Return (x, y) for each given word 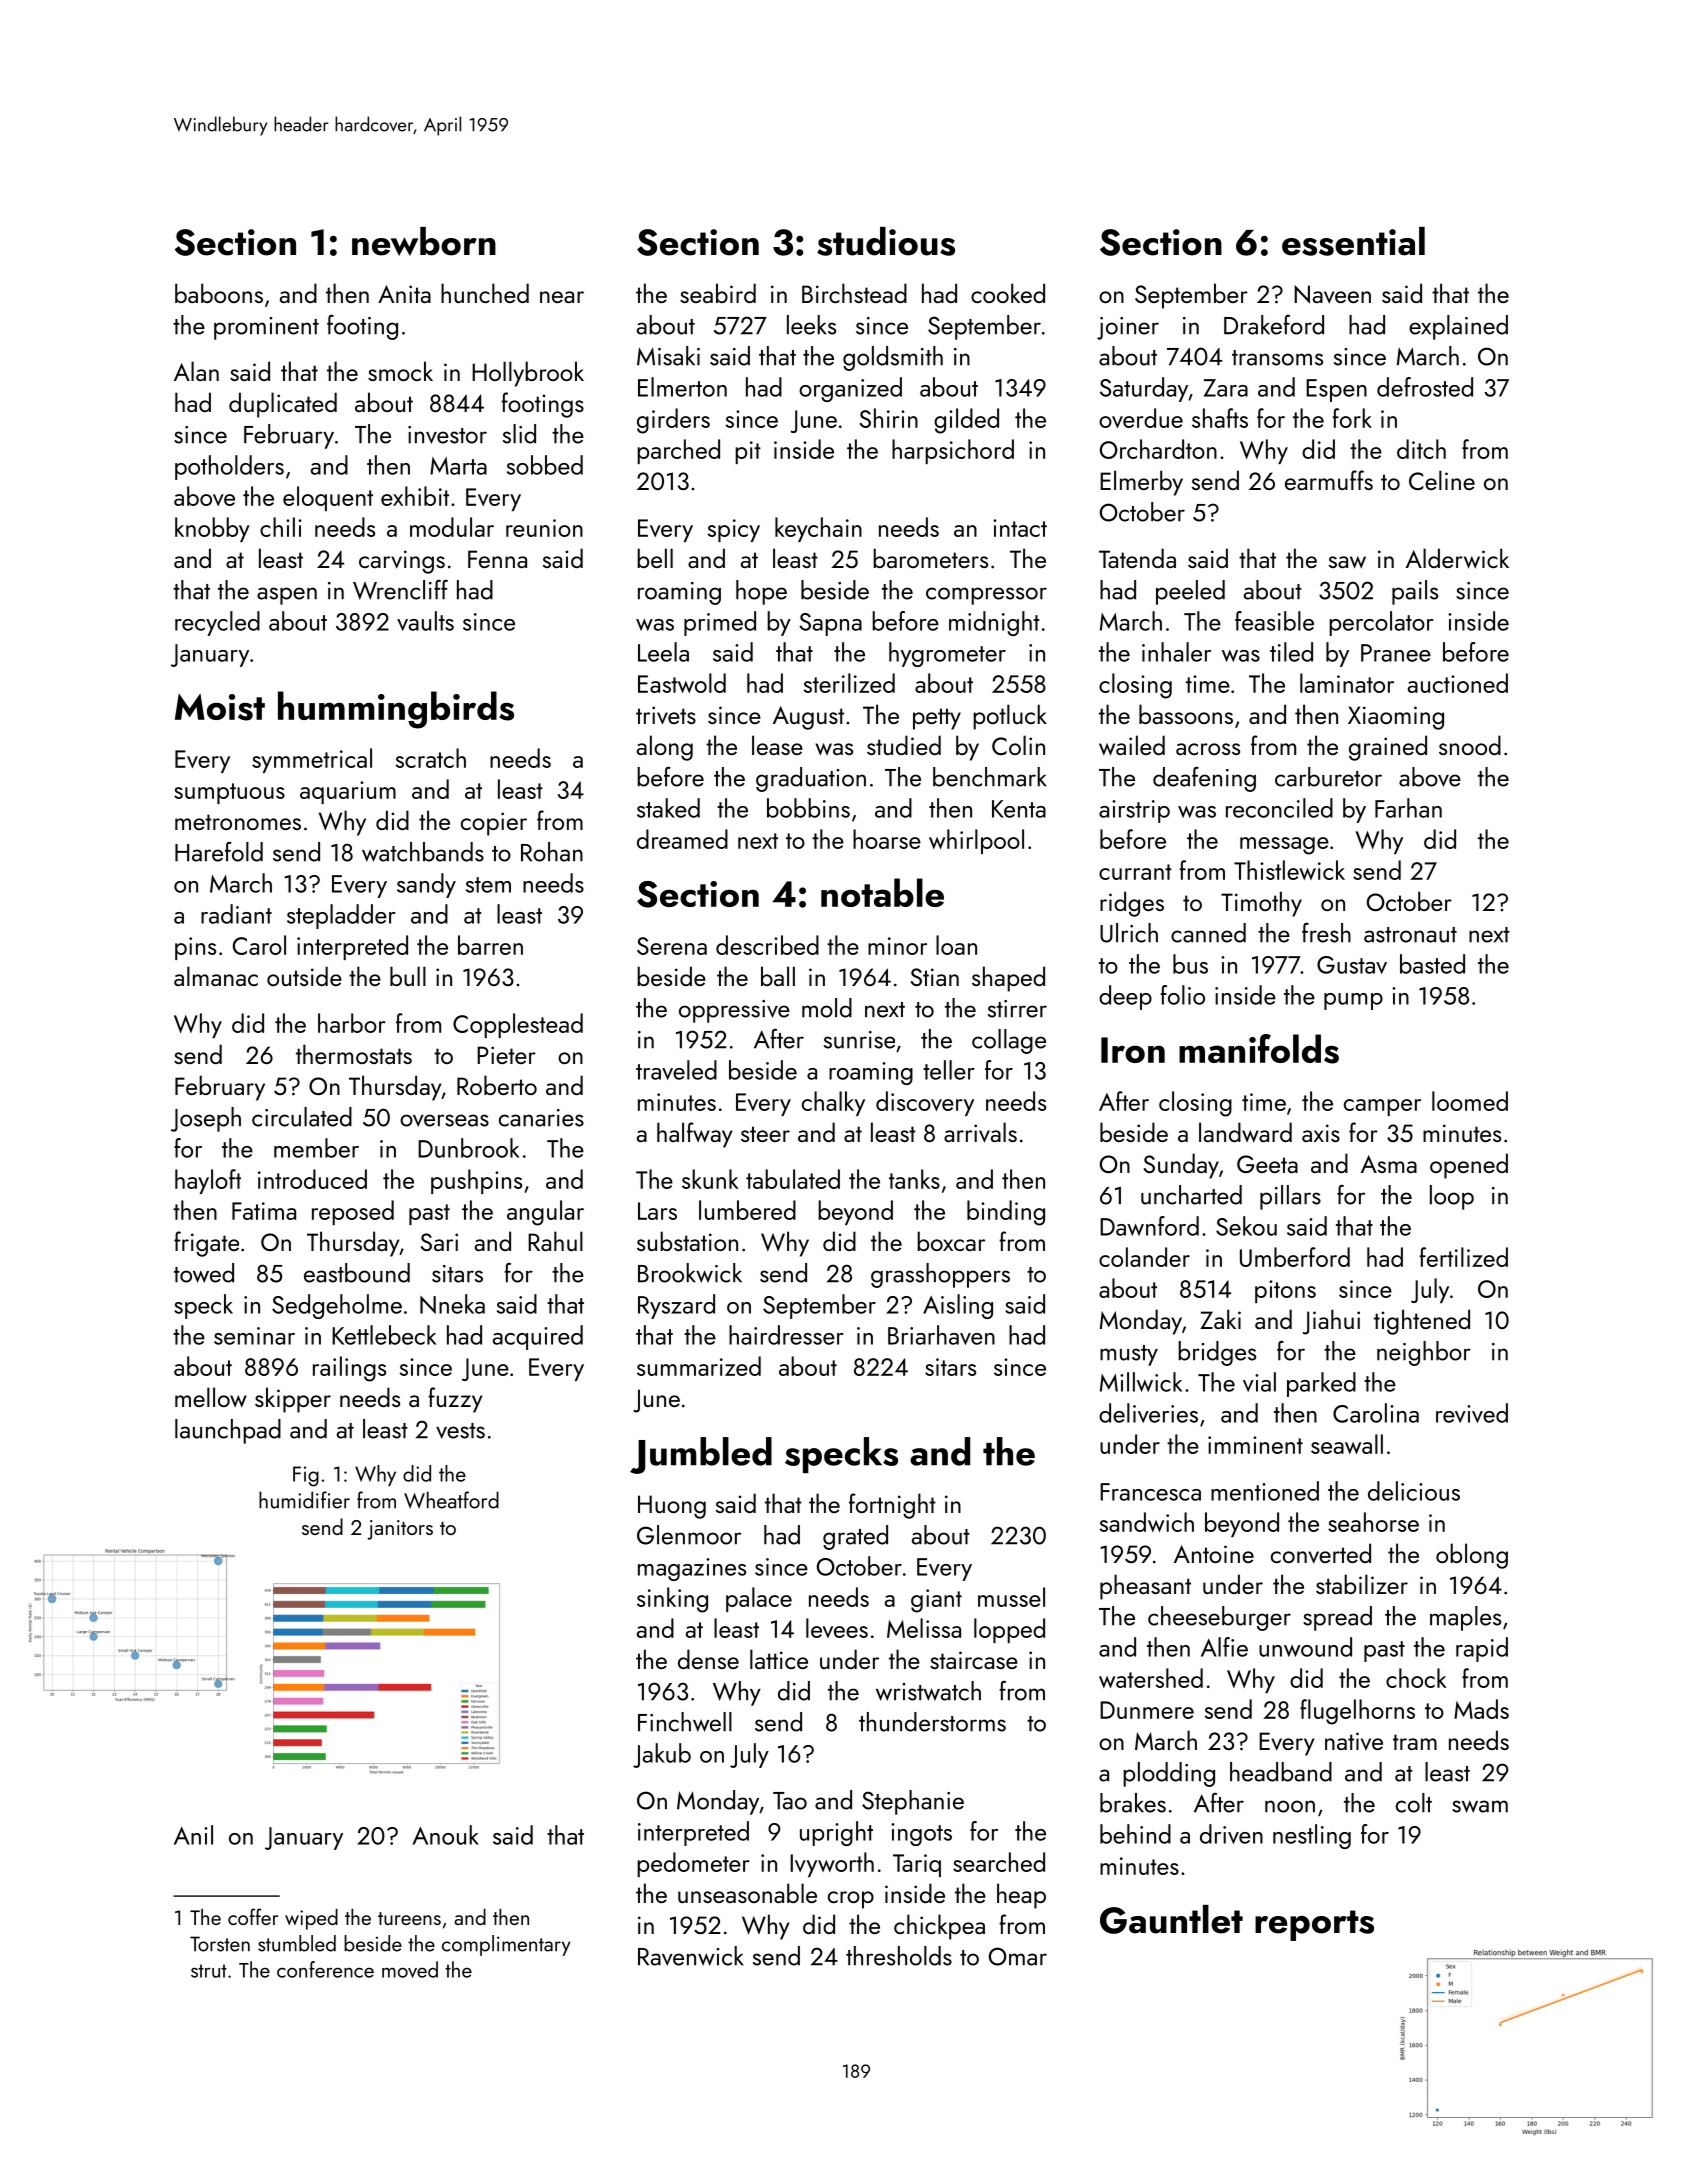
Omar (1018, 1956)
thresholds (899, 1956)
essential (1353, 241)
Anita (404, 294)
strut (209, 1971)
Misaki (668, 356)
